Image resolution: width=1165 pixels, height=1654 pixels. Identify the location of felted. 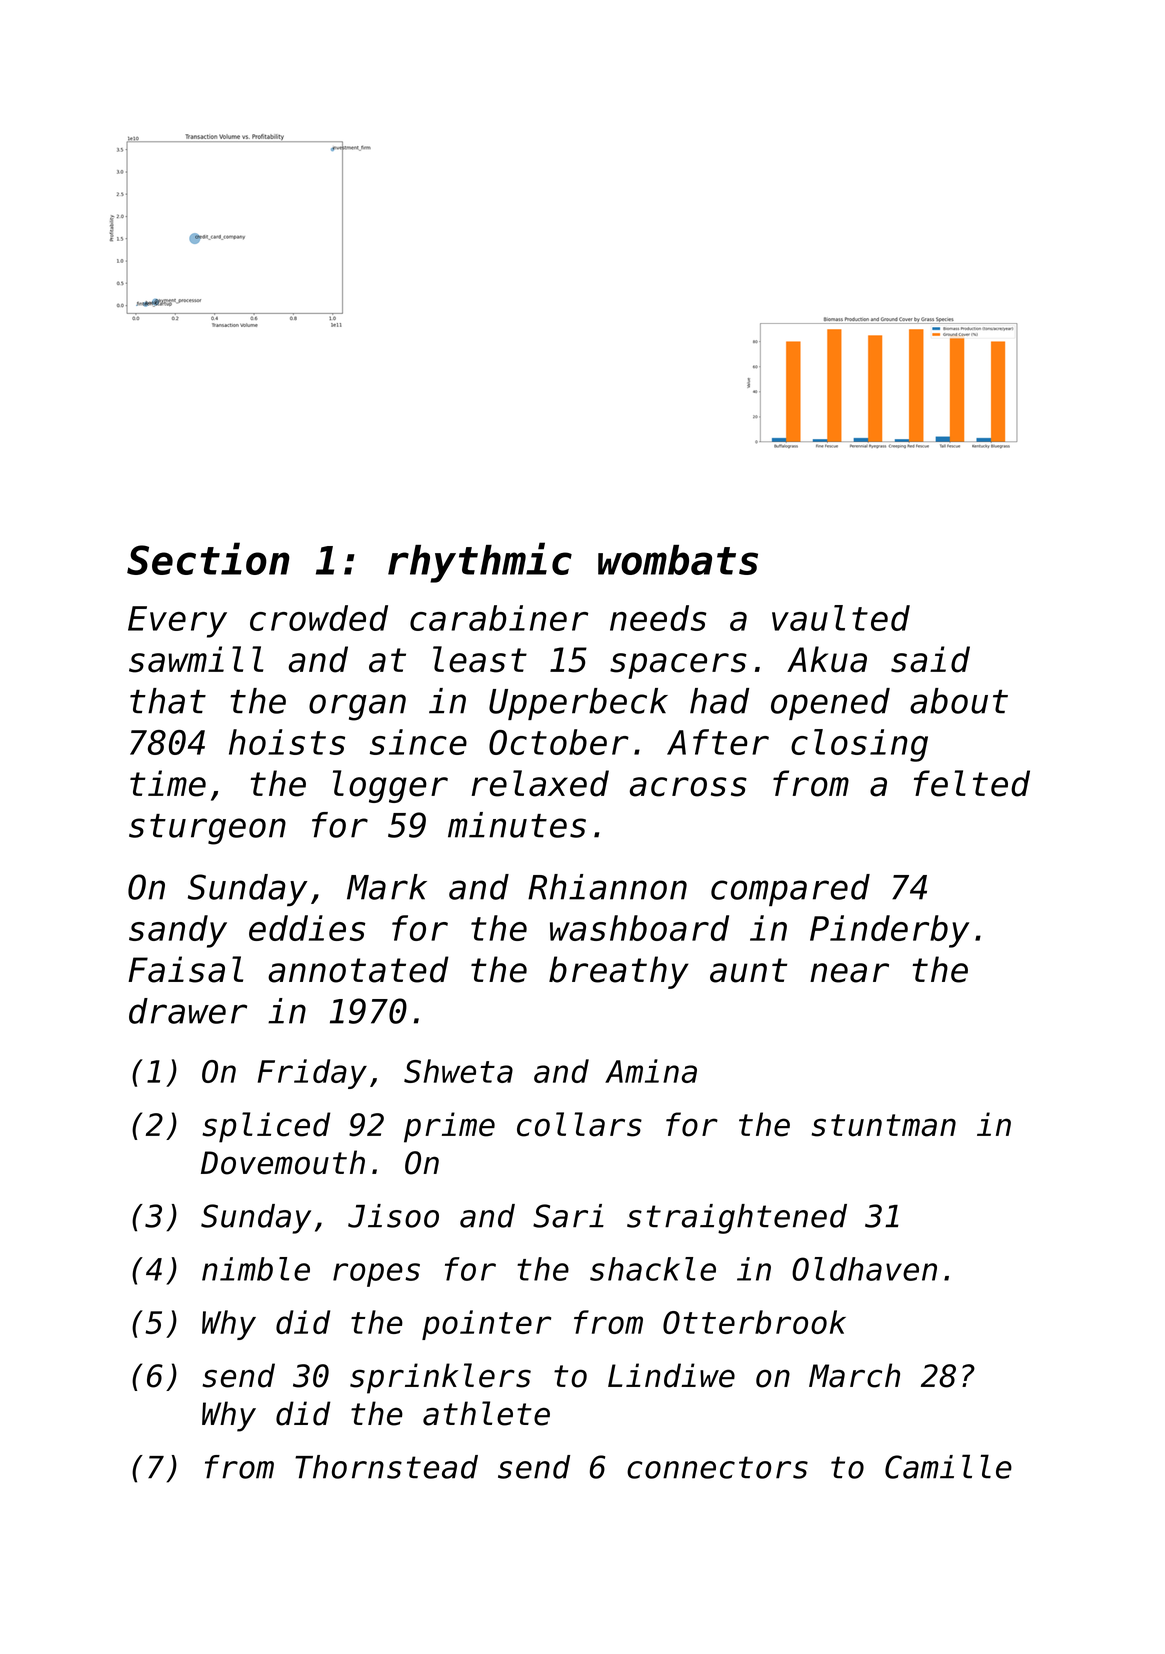
(972, 783).
